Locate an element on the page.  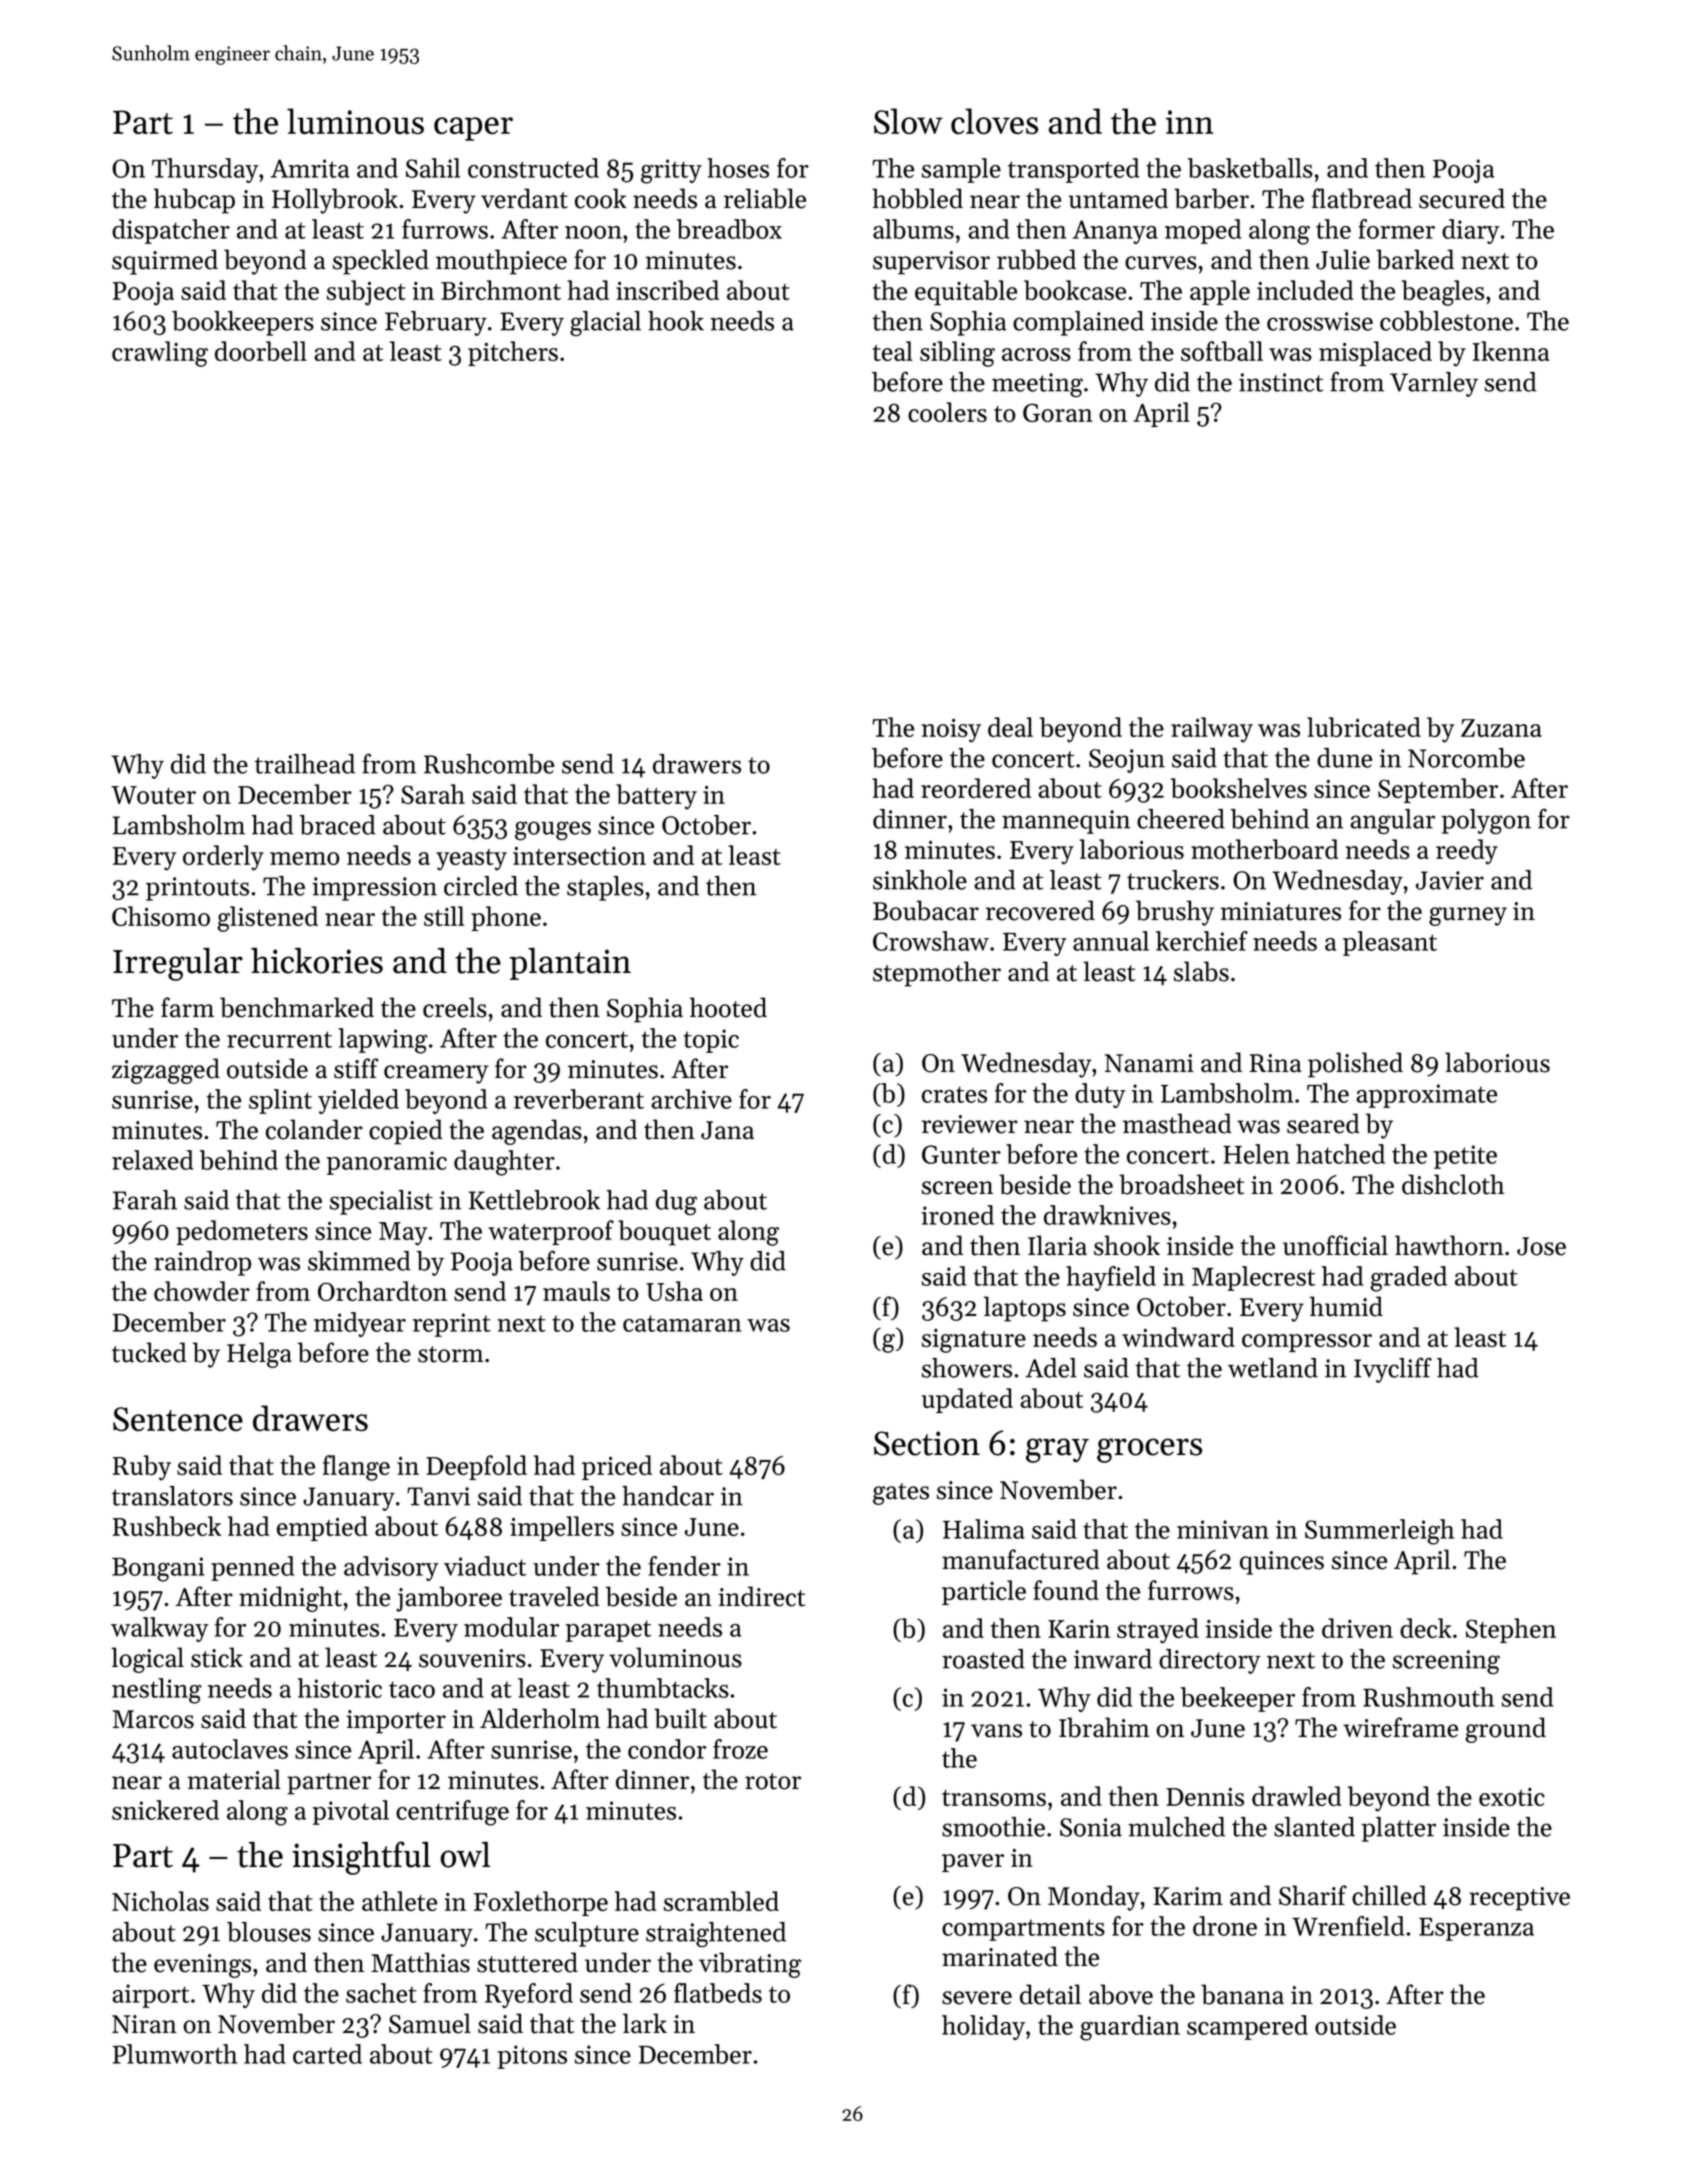
flatbeds is located at coordinates (718, 1993).
